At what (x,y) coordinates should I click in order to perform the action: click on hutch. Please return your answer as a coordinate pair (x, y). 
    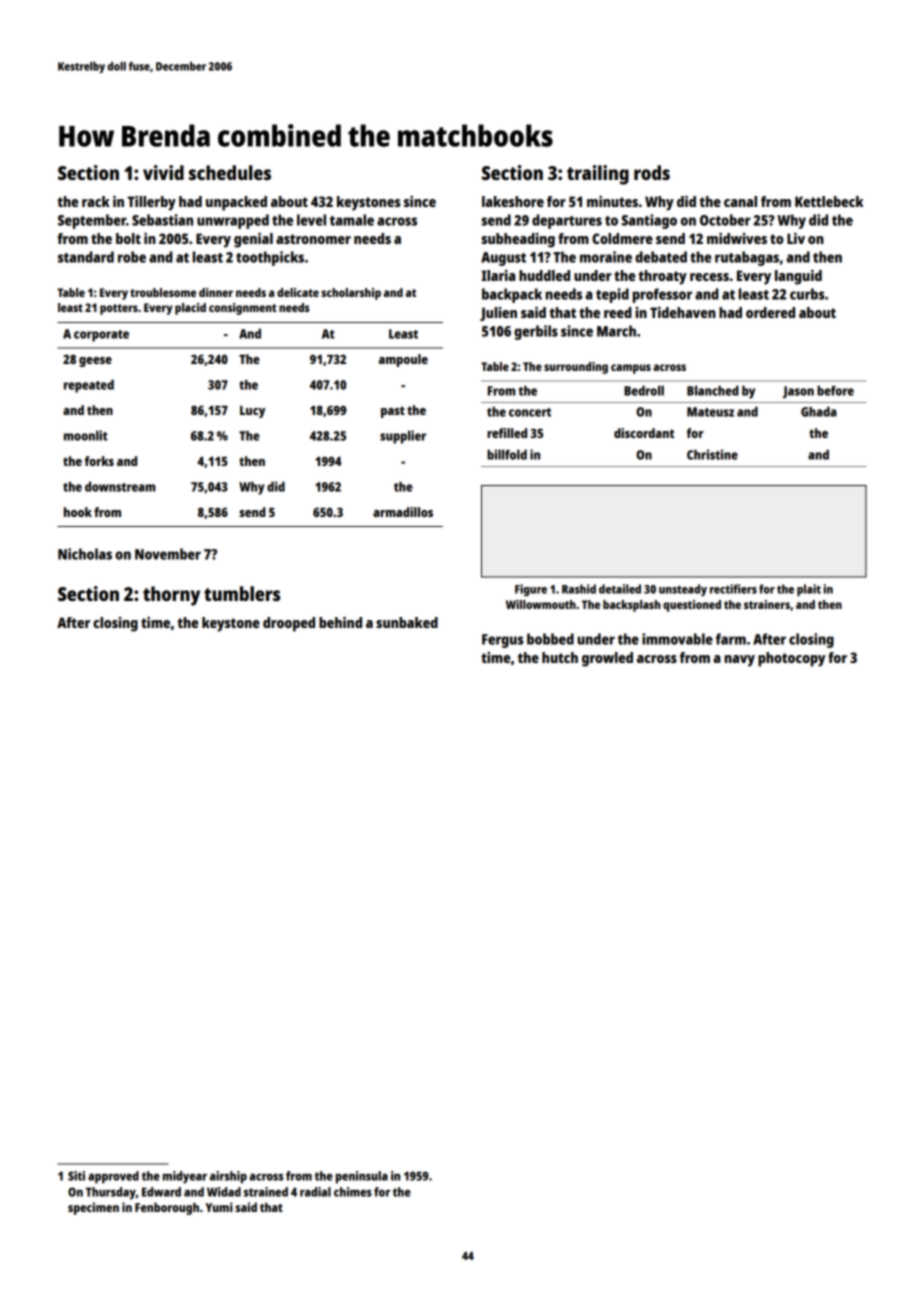
    Looking at the image, I should click on (560, 657).
